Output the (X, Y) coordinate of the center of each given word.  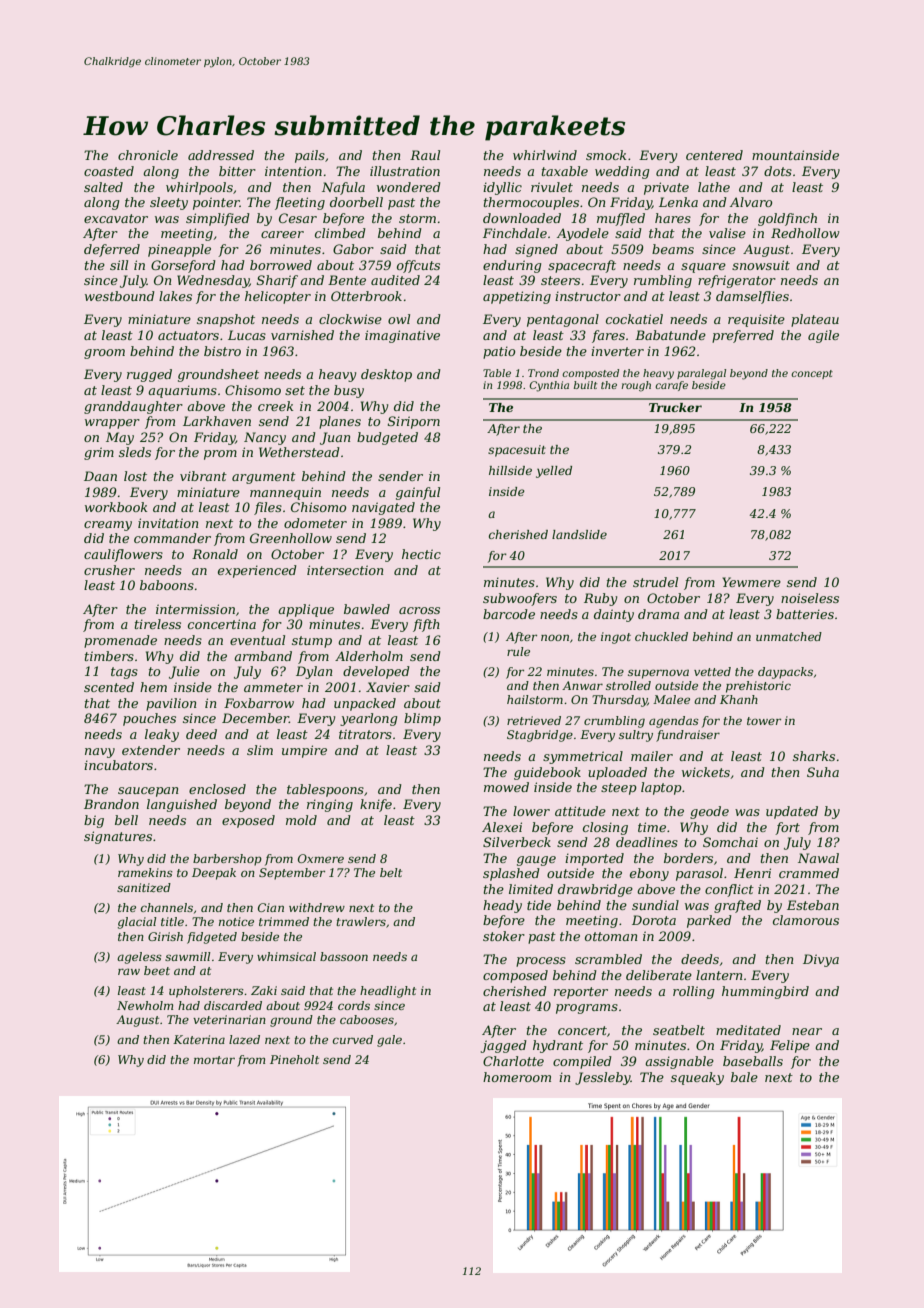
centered (714, 155)
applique (306, 610)
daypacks (785, 673)
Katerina (199, 1039)
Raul (425, 155)
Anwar (582, 685)
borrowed (281, 265)
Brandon (111, 804)
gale (389, 1041)
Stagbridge (540, 736)
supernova (658, 674)
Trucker (675, 407)
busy (349, 391)
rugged (149, 375)
